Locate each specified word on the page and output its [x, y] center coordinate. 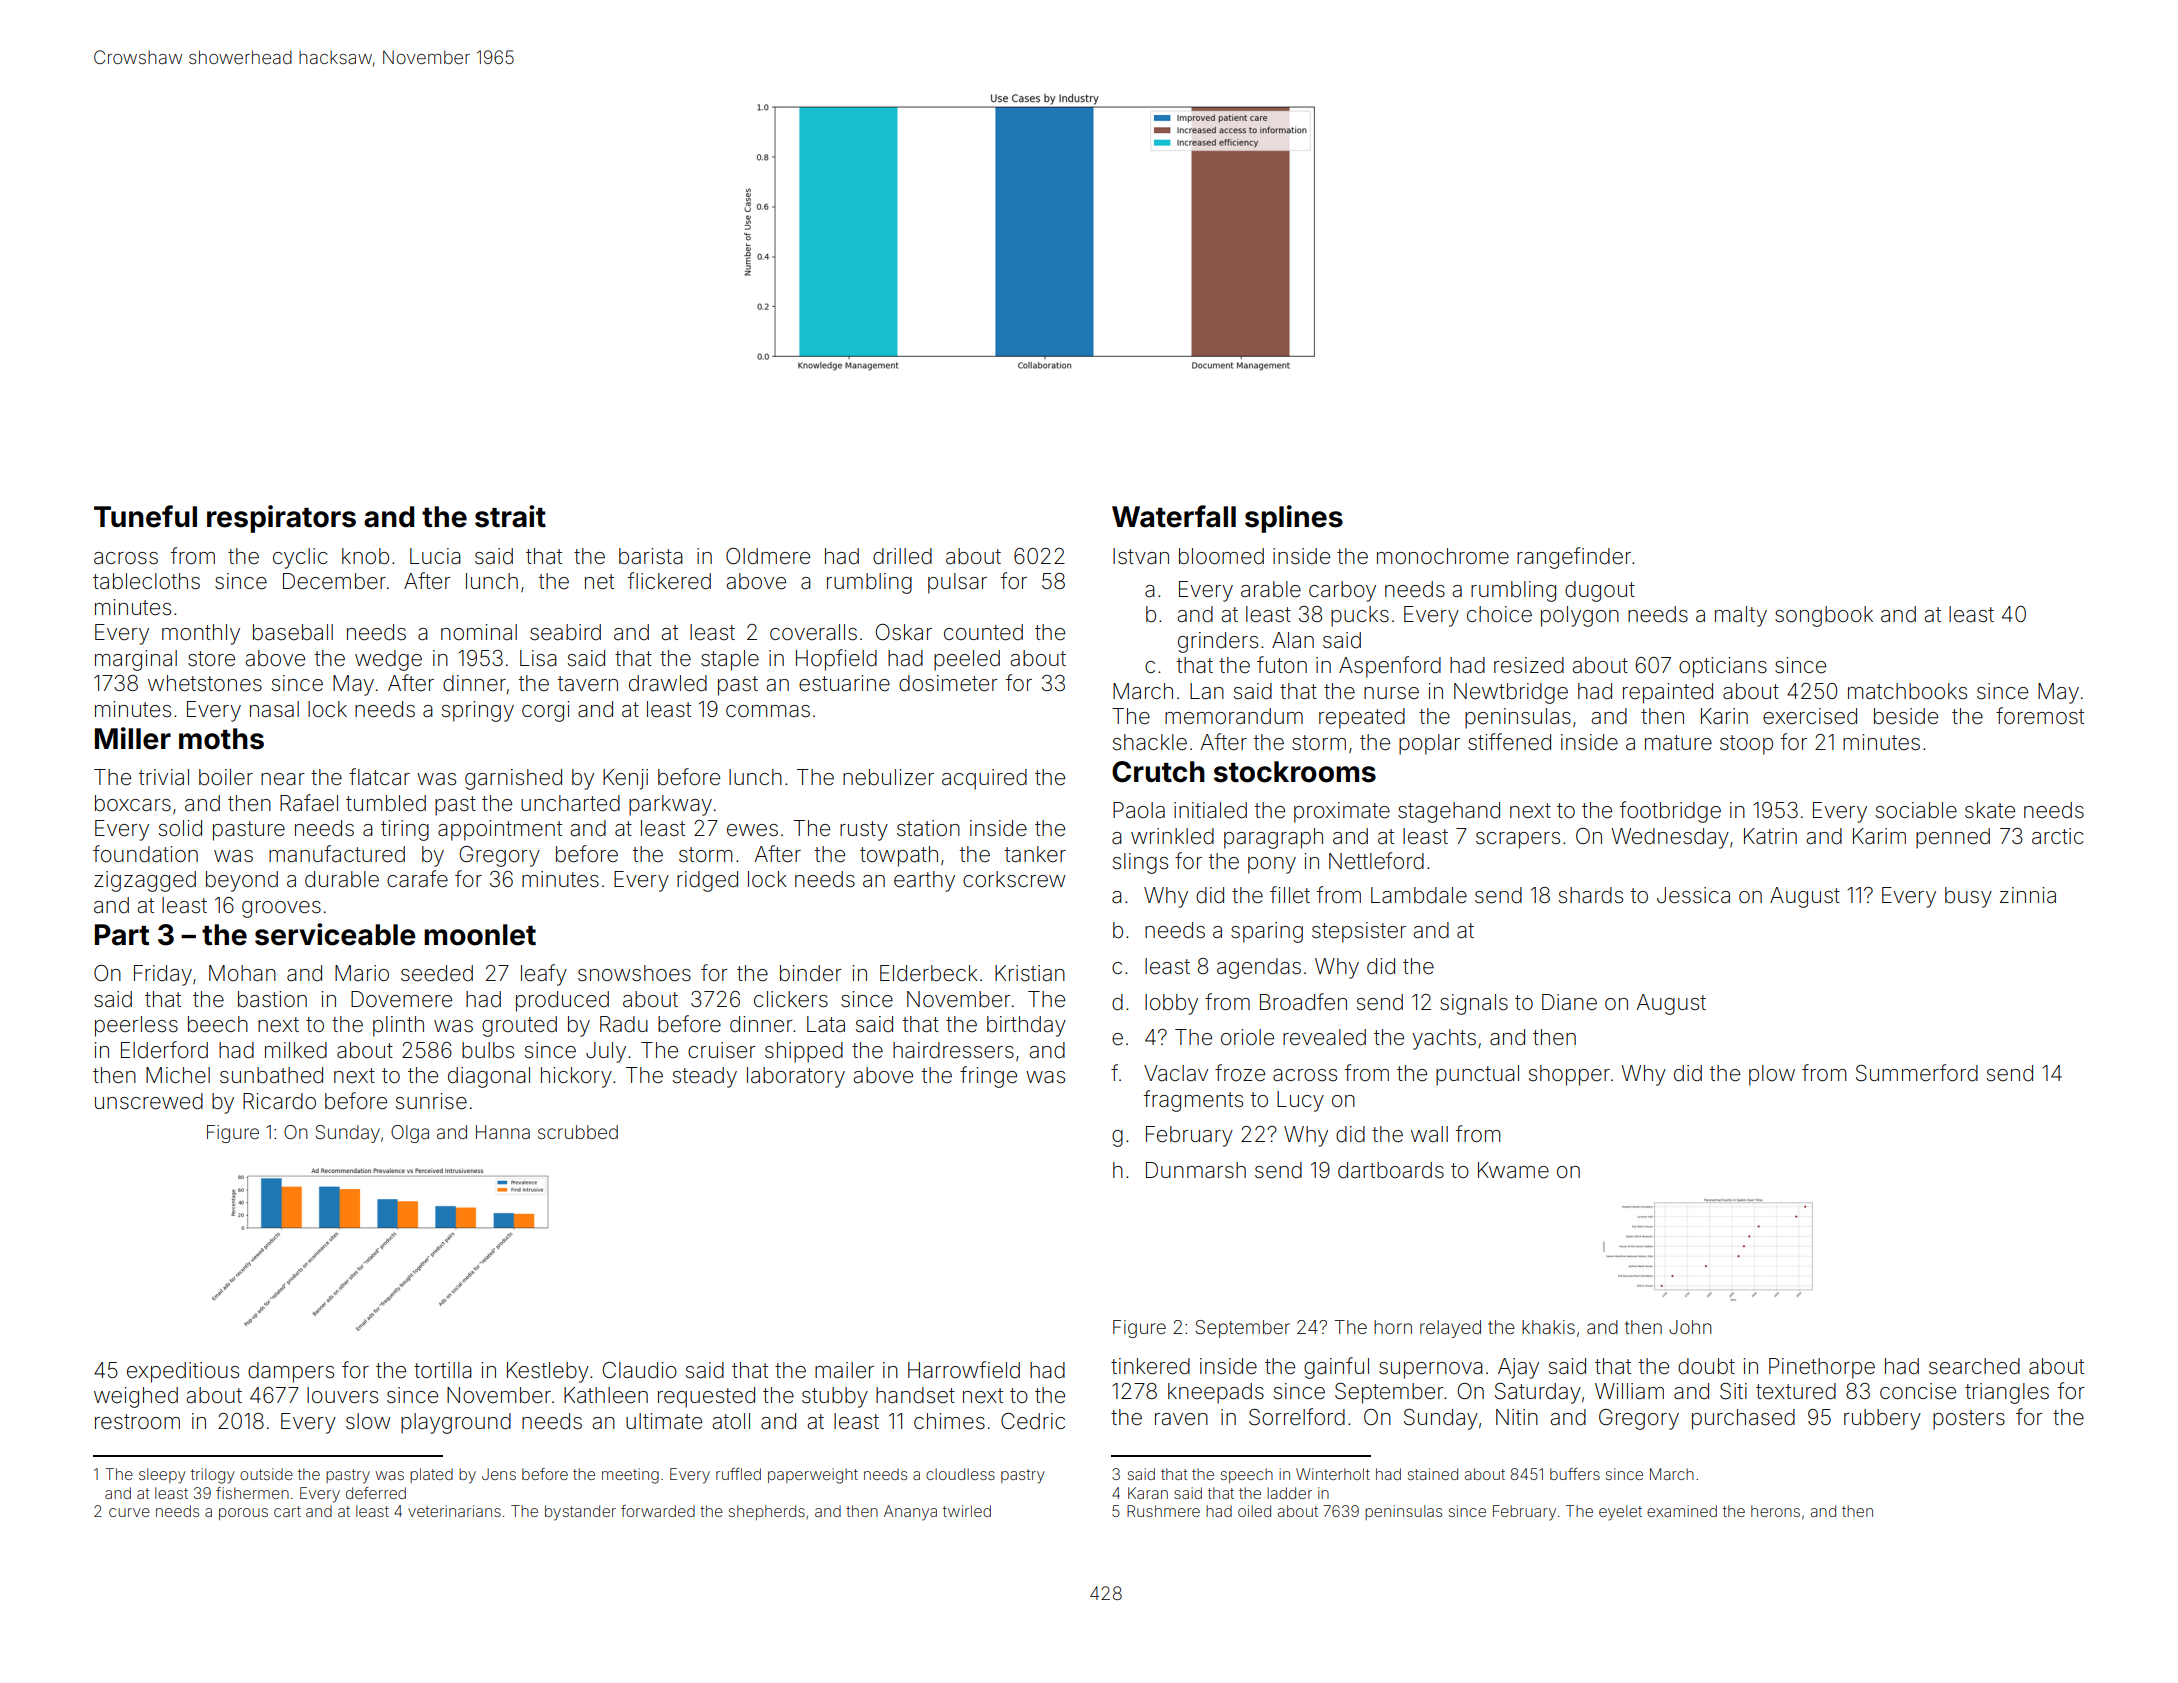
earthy [924, 881]
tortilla [443, 1370]
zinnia [2028, 895]
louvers [342, 1395]
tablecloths [146, 581]
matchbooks [1907, 691]
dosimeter [948, 683]
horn [1393, 1327]
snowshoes [634, 973]
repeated [1362, 718]
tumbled [386, 803]
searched [1974, 1366]
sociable [1916, 810]
